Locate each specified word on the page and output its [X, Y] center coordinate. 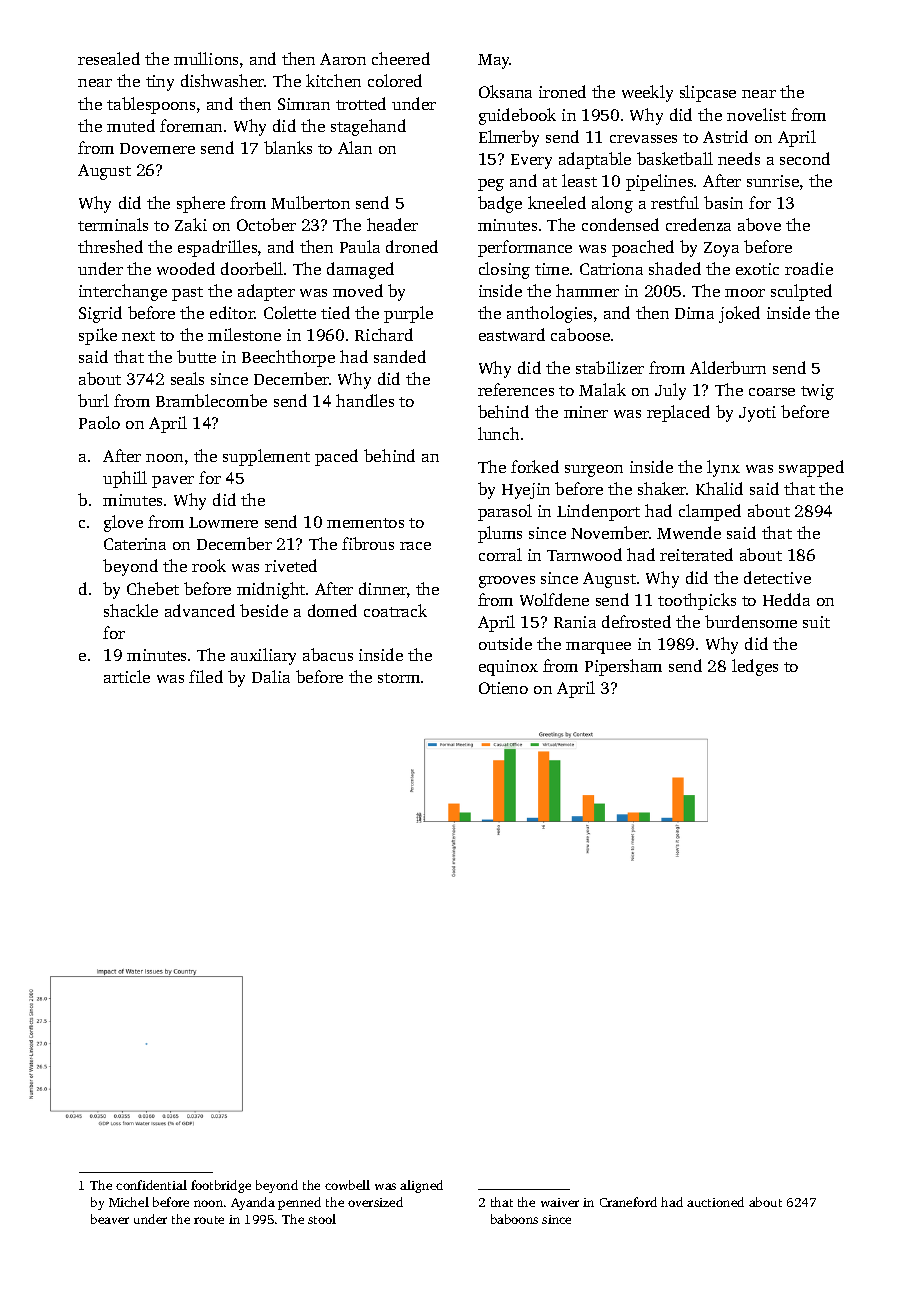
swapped [811, 468]
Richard [384, 334]
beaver [110, 1219]
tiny [160, 83]
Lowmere [223, 522]
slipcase [708, 93]
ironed [562, 91]
